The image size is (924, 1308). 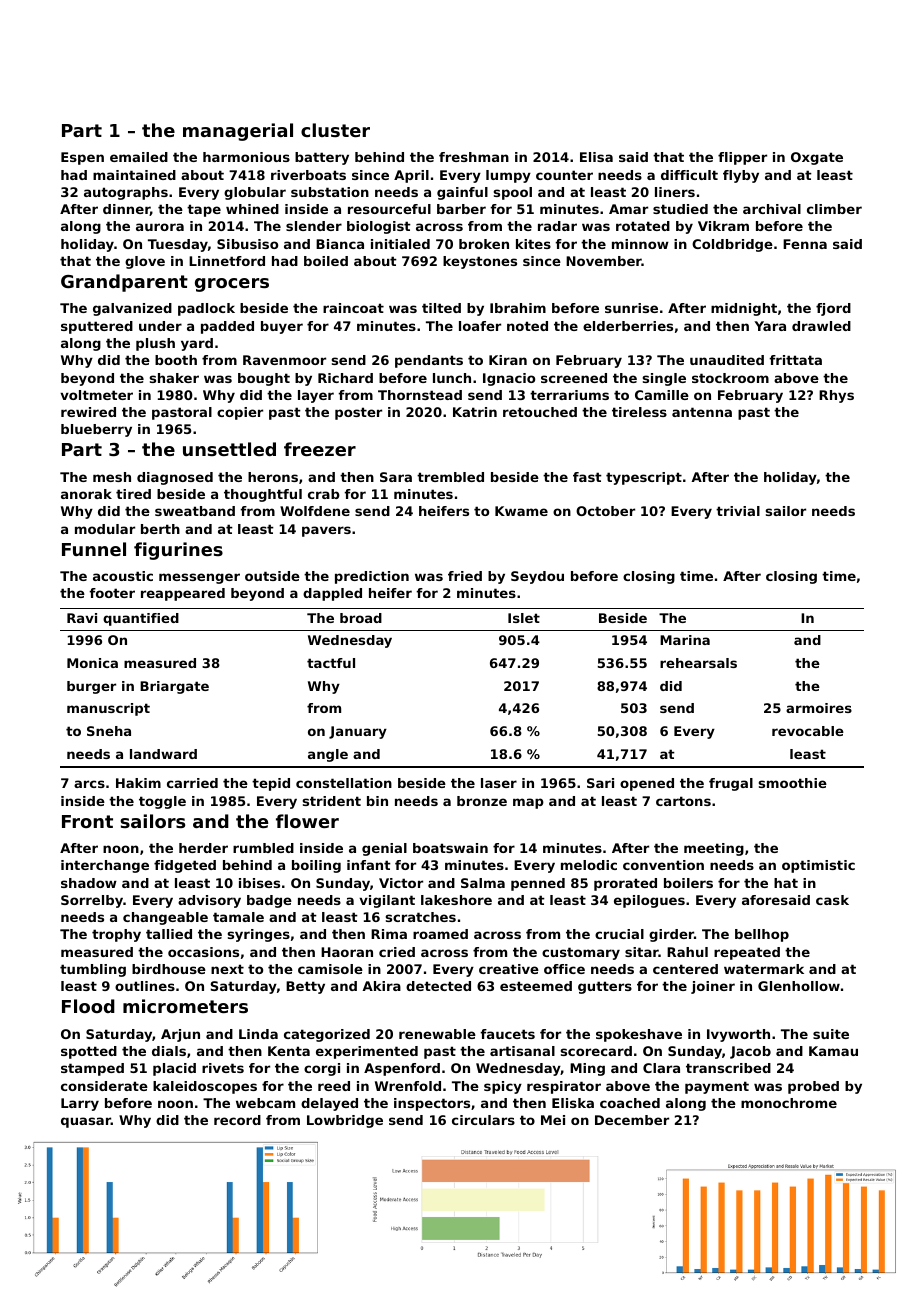 What do you see at coordinates (145, 262) in the image?
I see `glove` at bounding box center [145, 262].
